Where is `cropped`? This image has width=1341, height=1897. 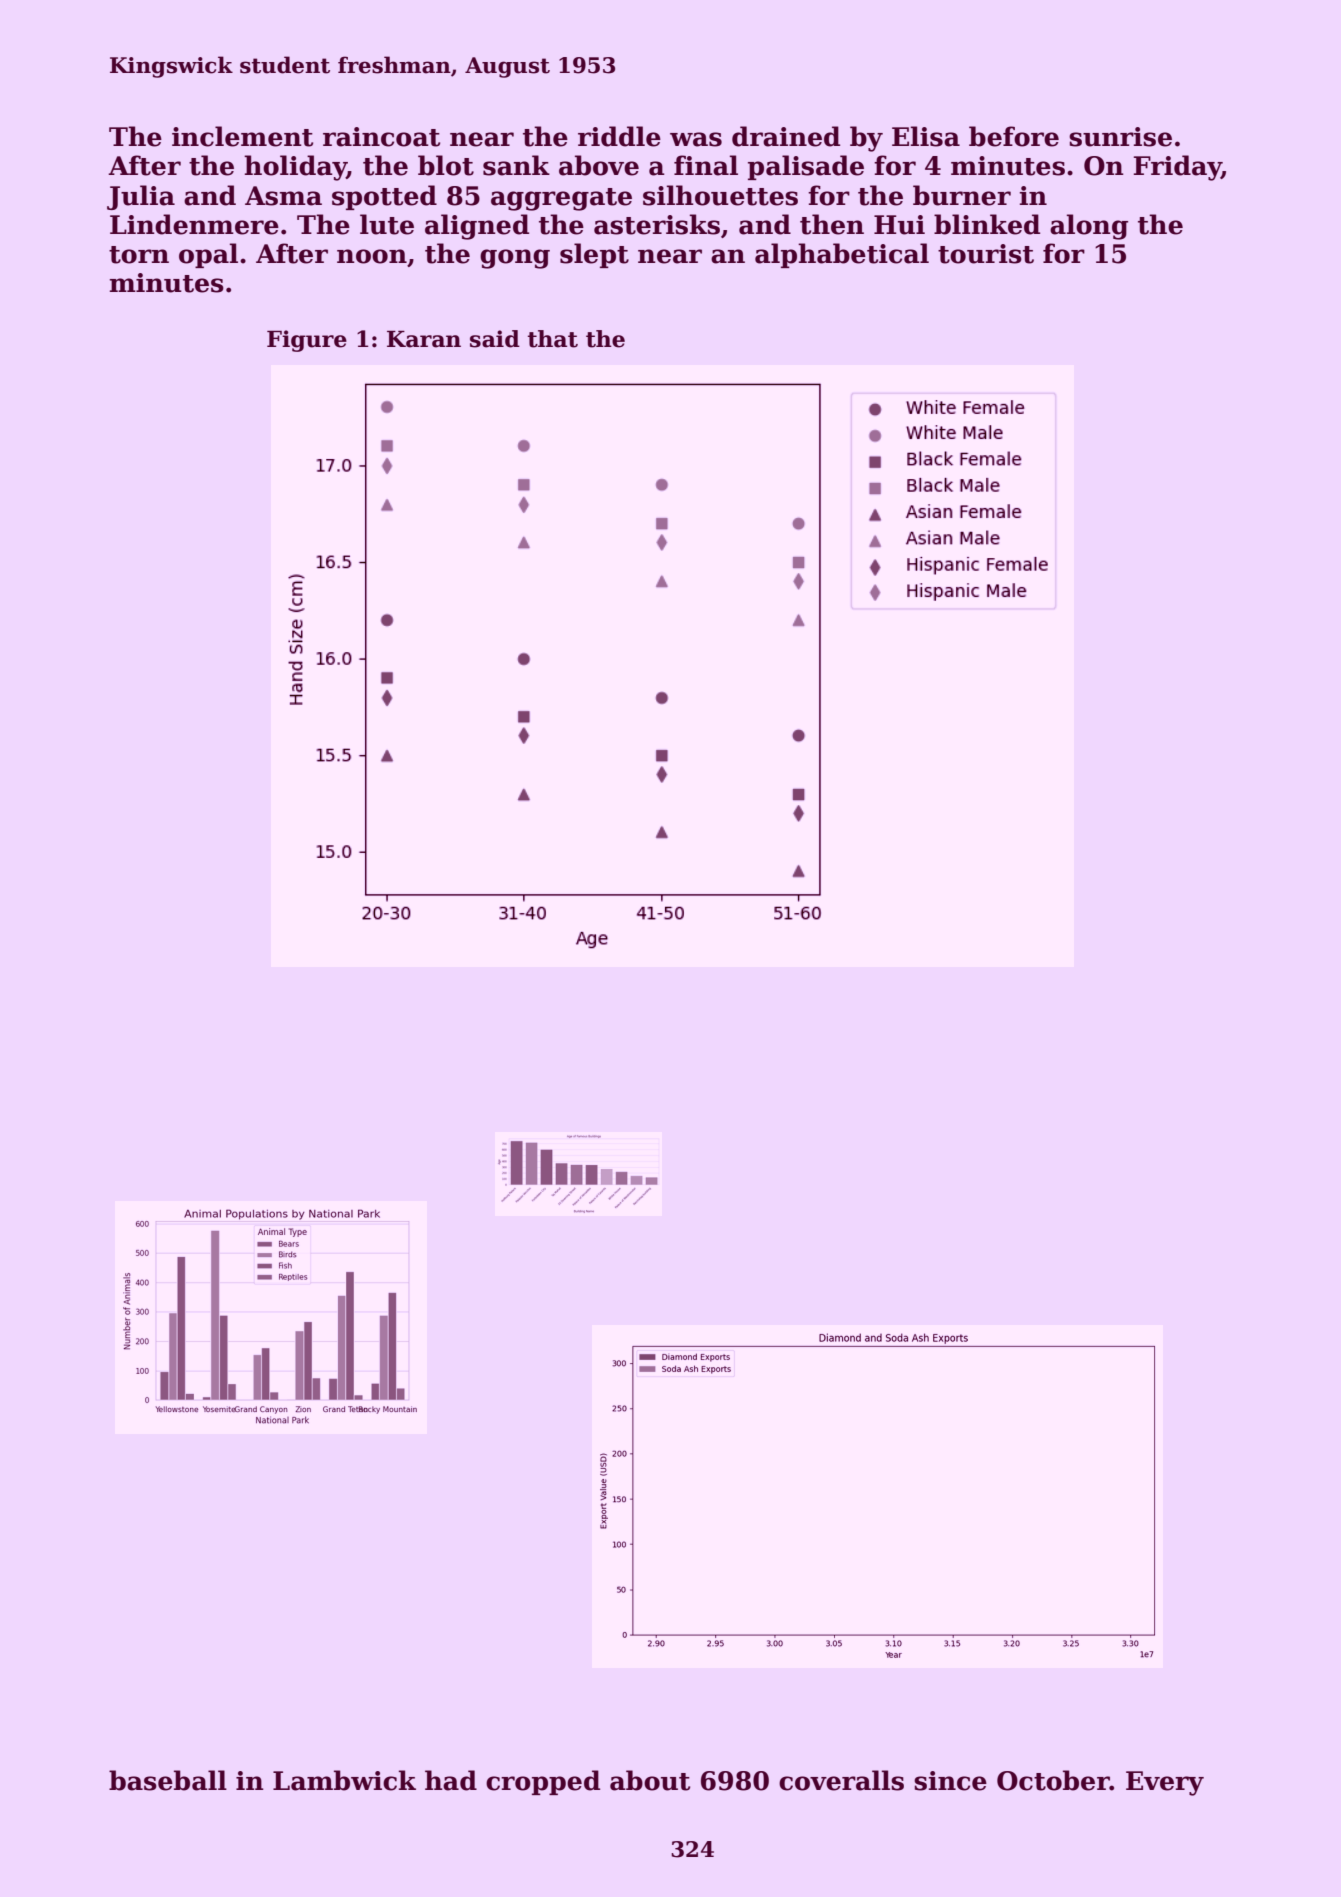
cropped is located at coordinates (543, 1782).
